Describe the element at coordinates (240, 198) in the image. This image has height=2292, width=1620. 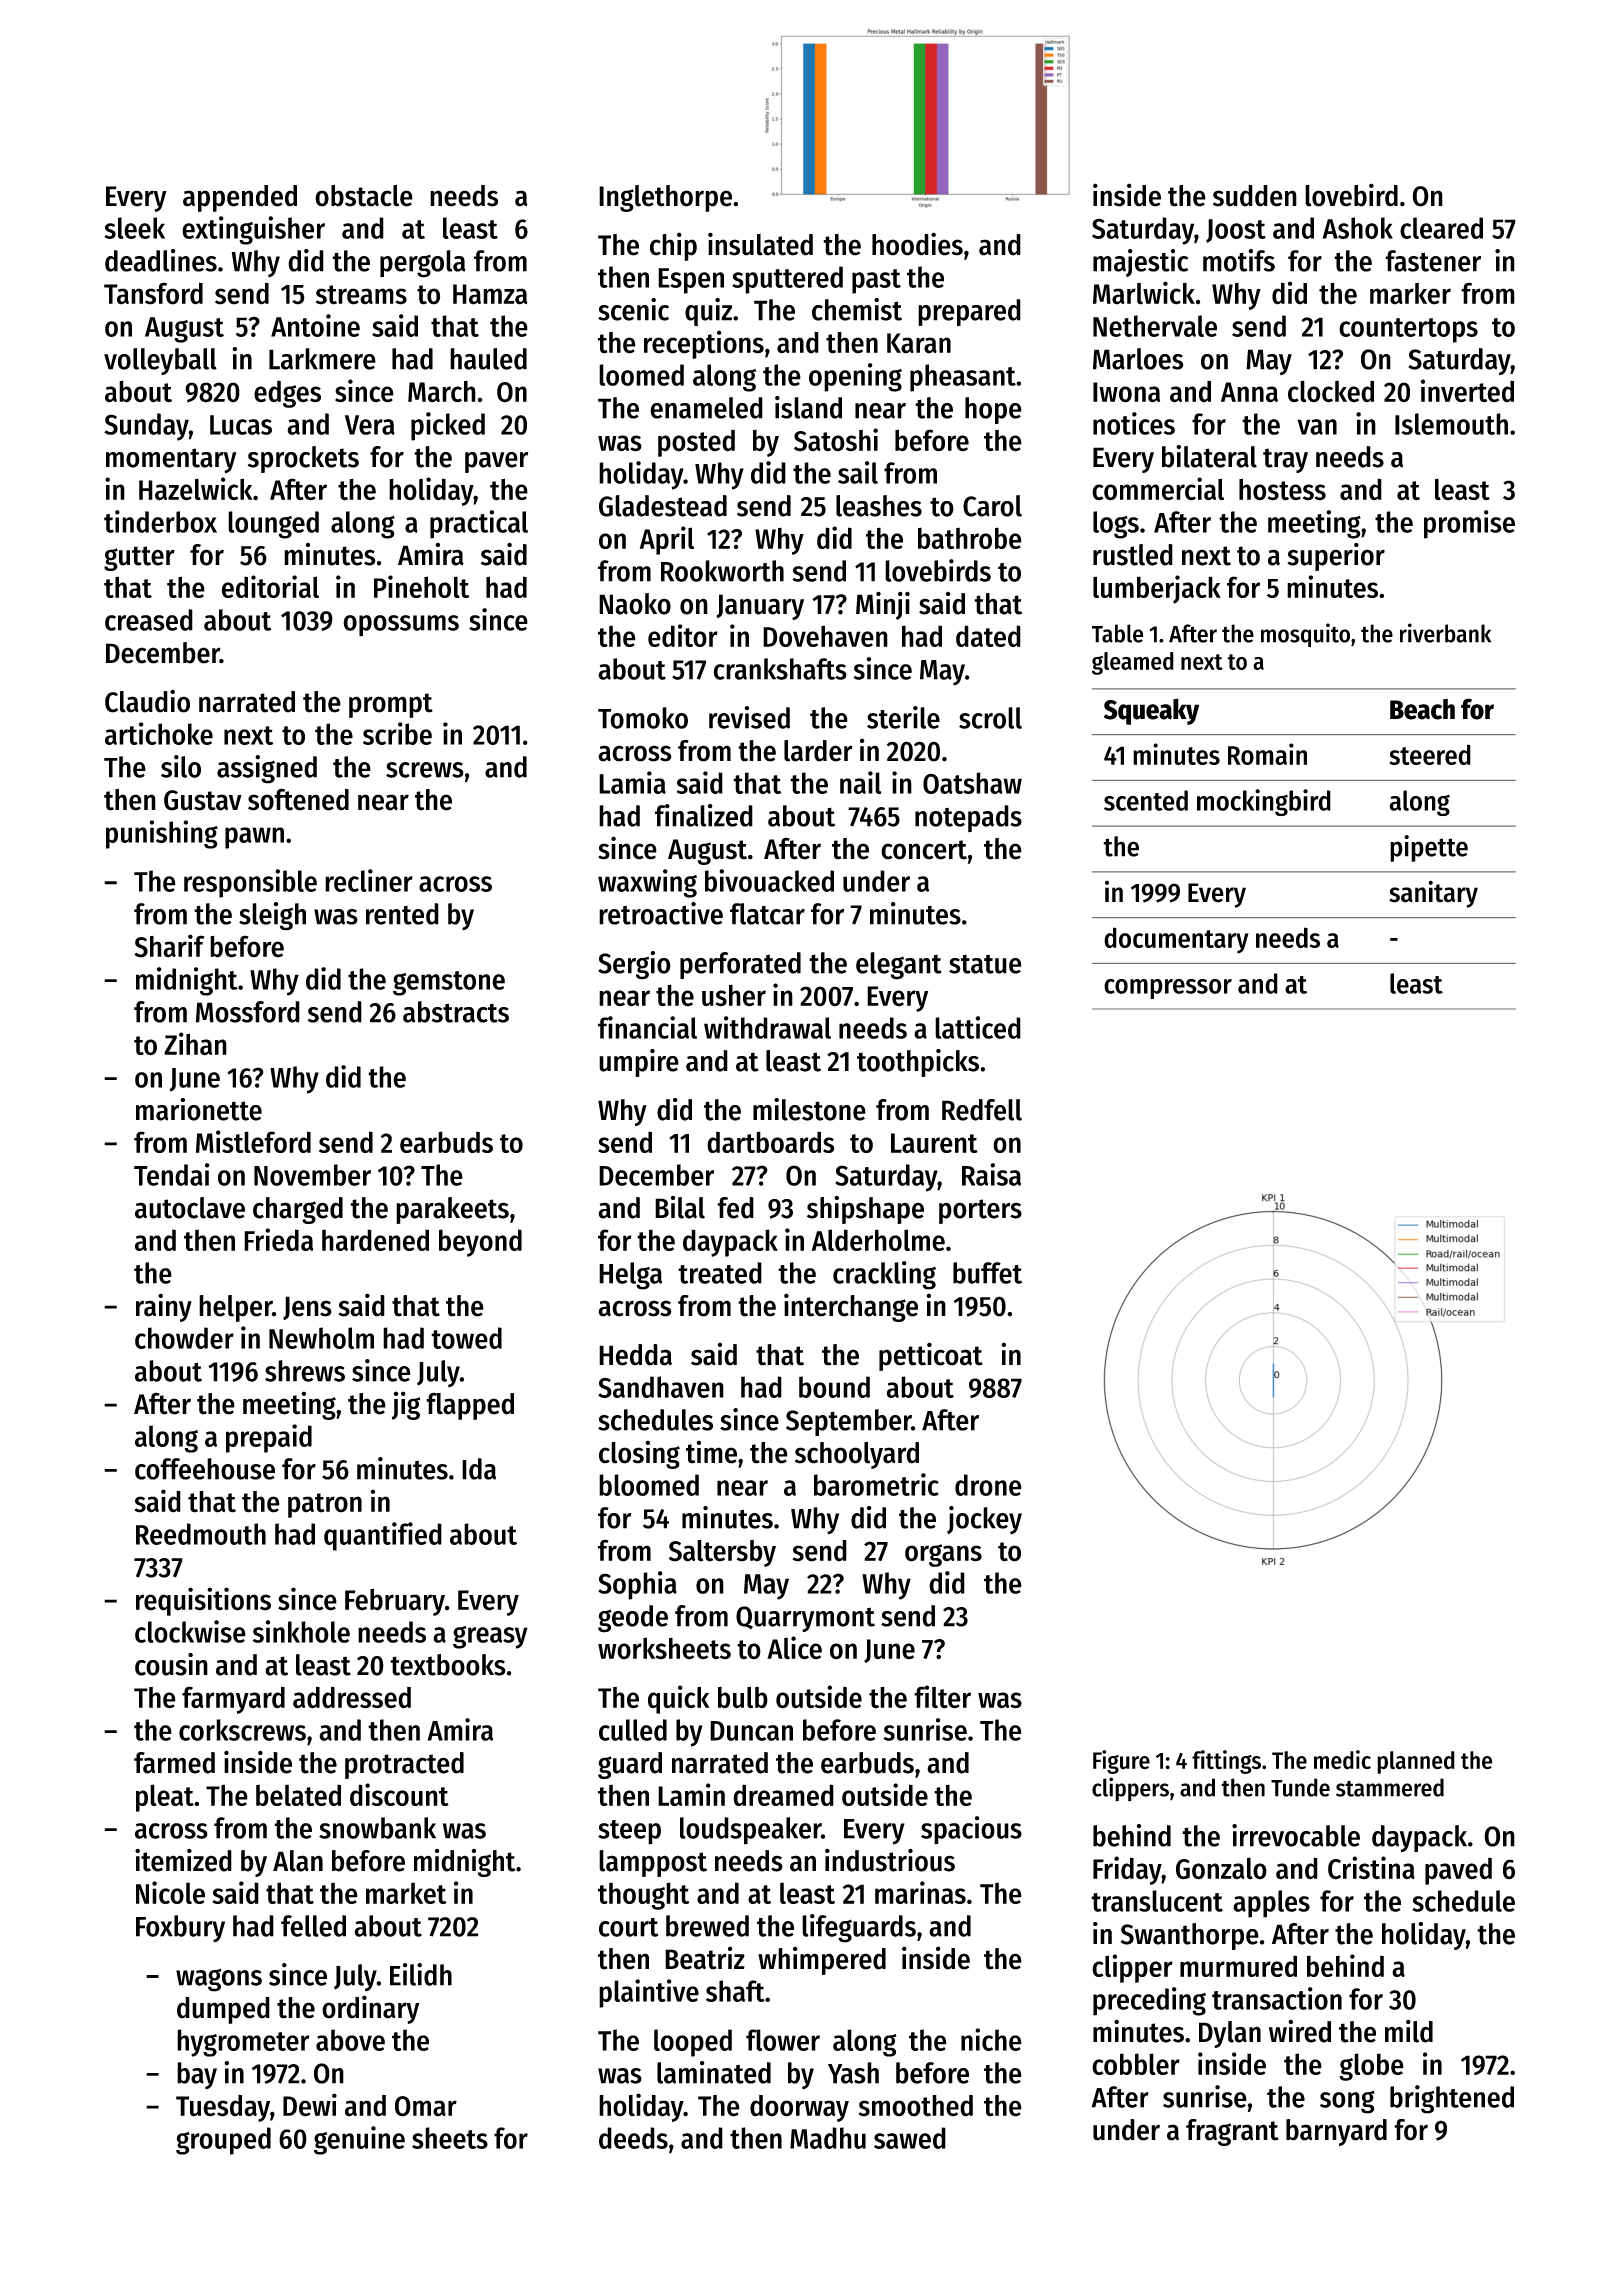
I see `appended` at that location.
